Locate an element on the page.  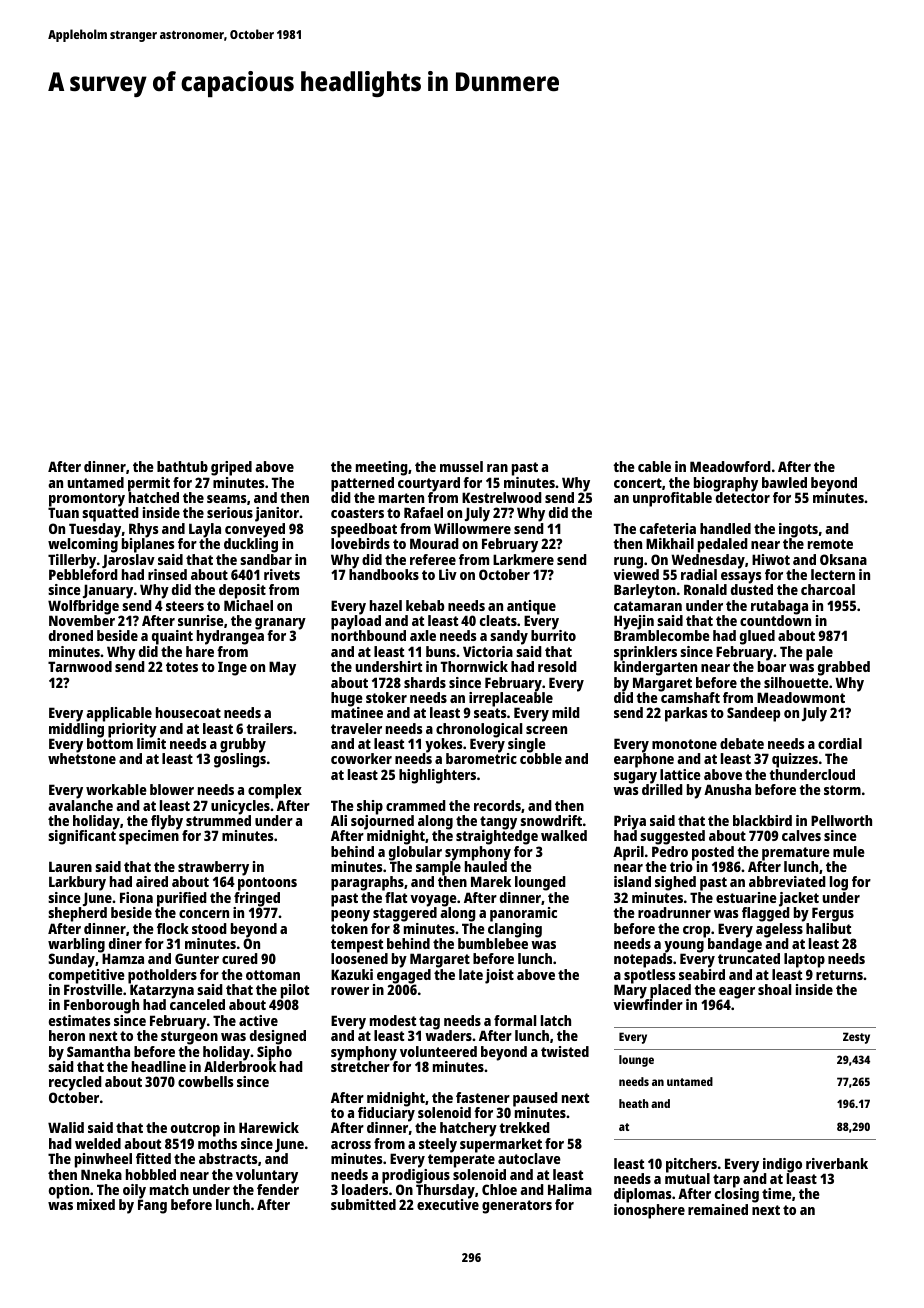
Zesty is located at coordinates (856, 1038).
